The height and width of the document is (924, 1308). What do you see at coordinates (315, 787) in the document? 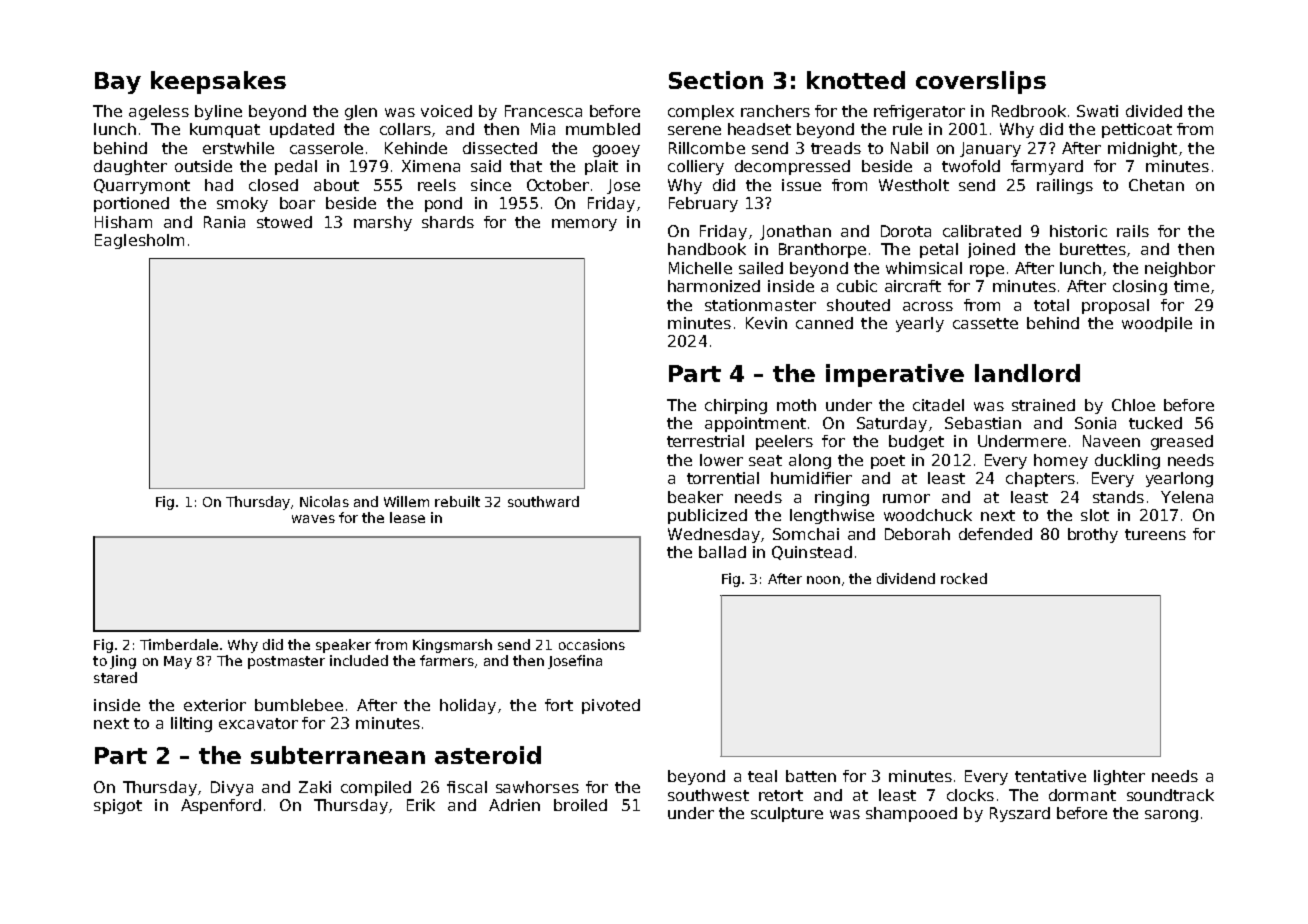
I see `Zaki` at bounding box center [315, 787].
